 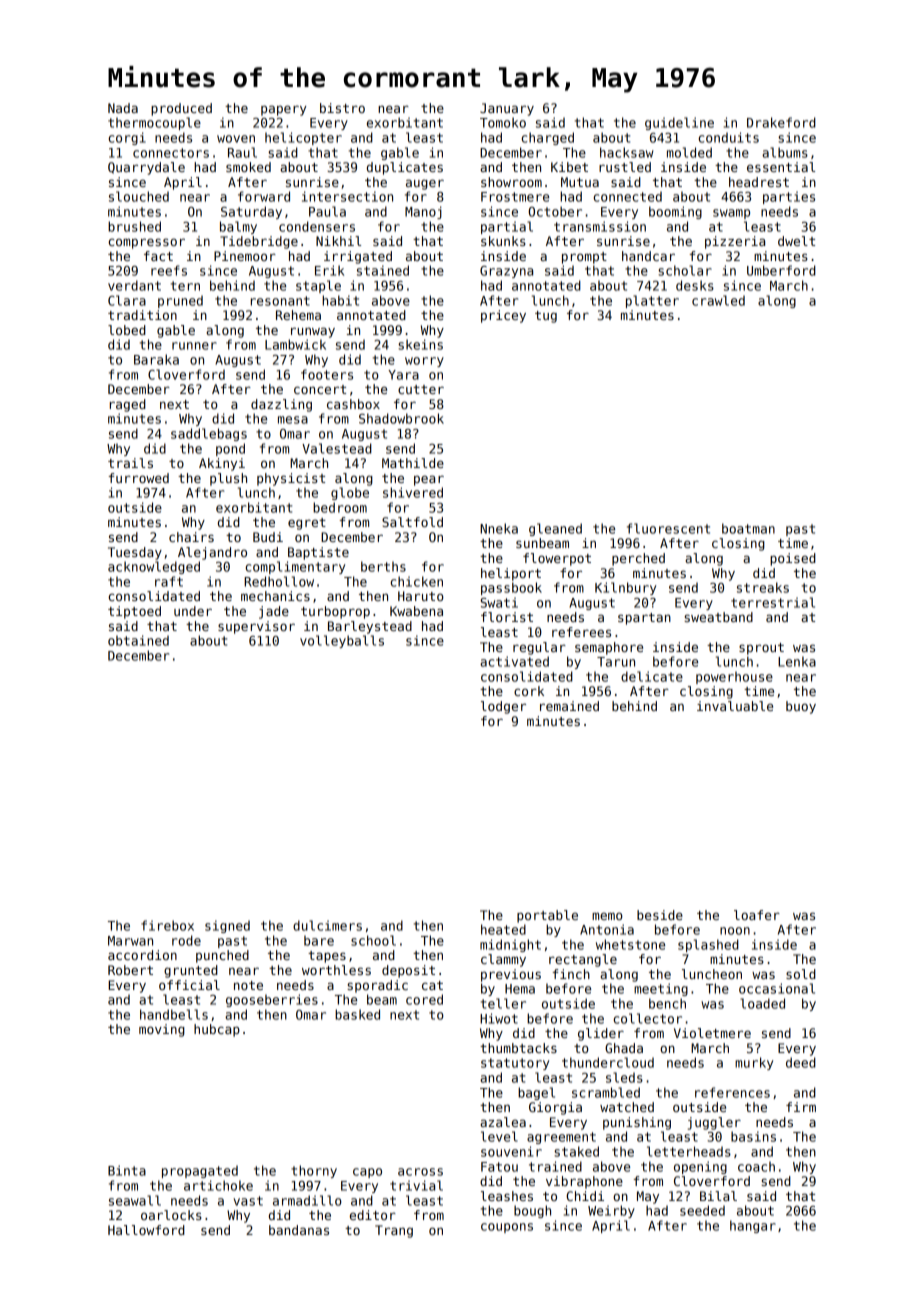 I want to click on guideline, so click(x=679, y=123).
